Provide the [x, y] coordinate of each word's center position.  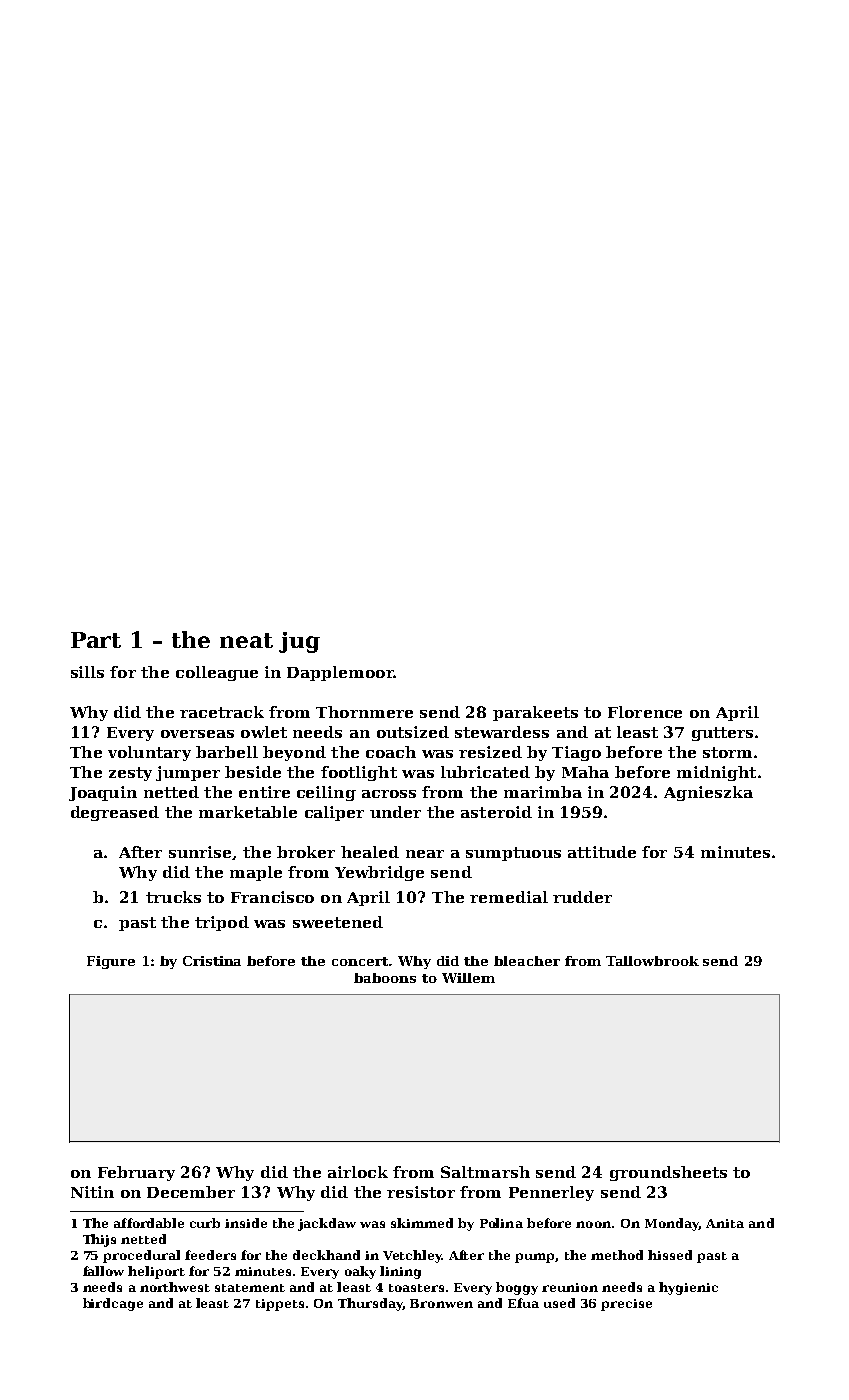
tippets [280, 1305]
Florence [645, 712]
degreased [115, 813]
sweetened [338, 922]
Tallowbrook [652, 961]
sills [87, 672]
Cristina [212, 961]
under [395, 812]
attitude [602, 852]
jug [299, 642]
